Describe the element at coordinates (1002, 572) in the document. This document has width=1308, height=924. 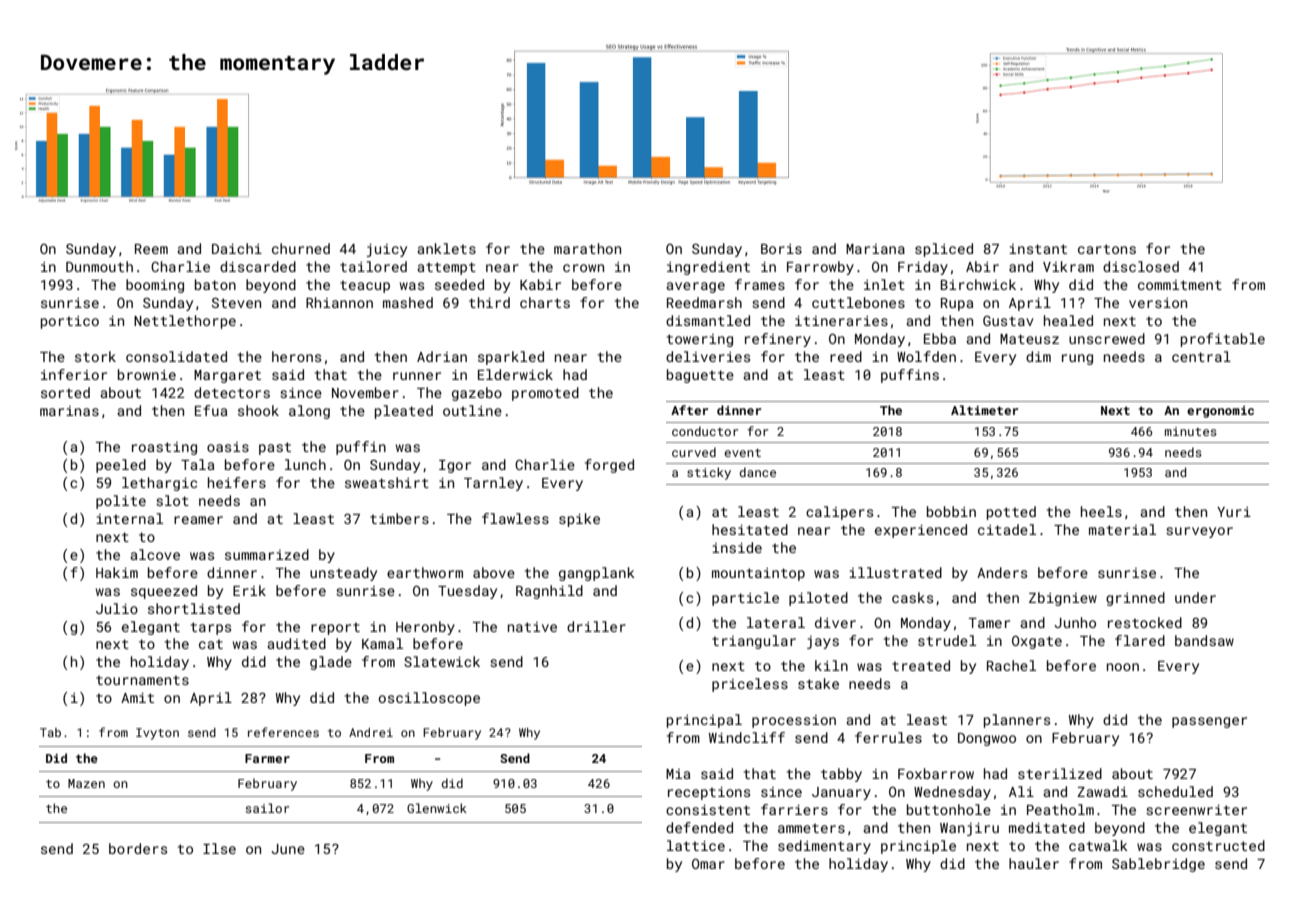
I see `Anders` at that location.
